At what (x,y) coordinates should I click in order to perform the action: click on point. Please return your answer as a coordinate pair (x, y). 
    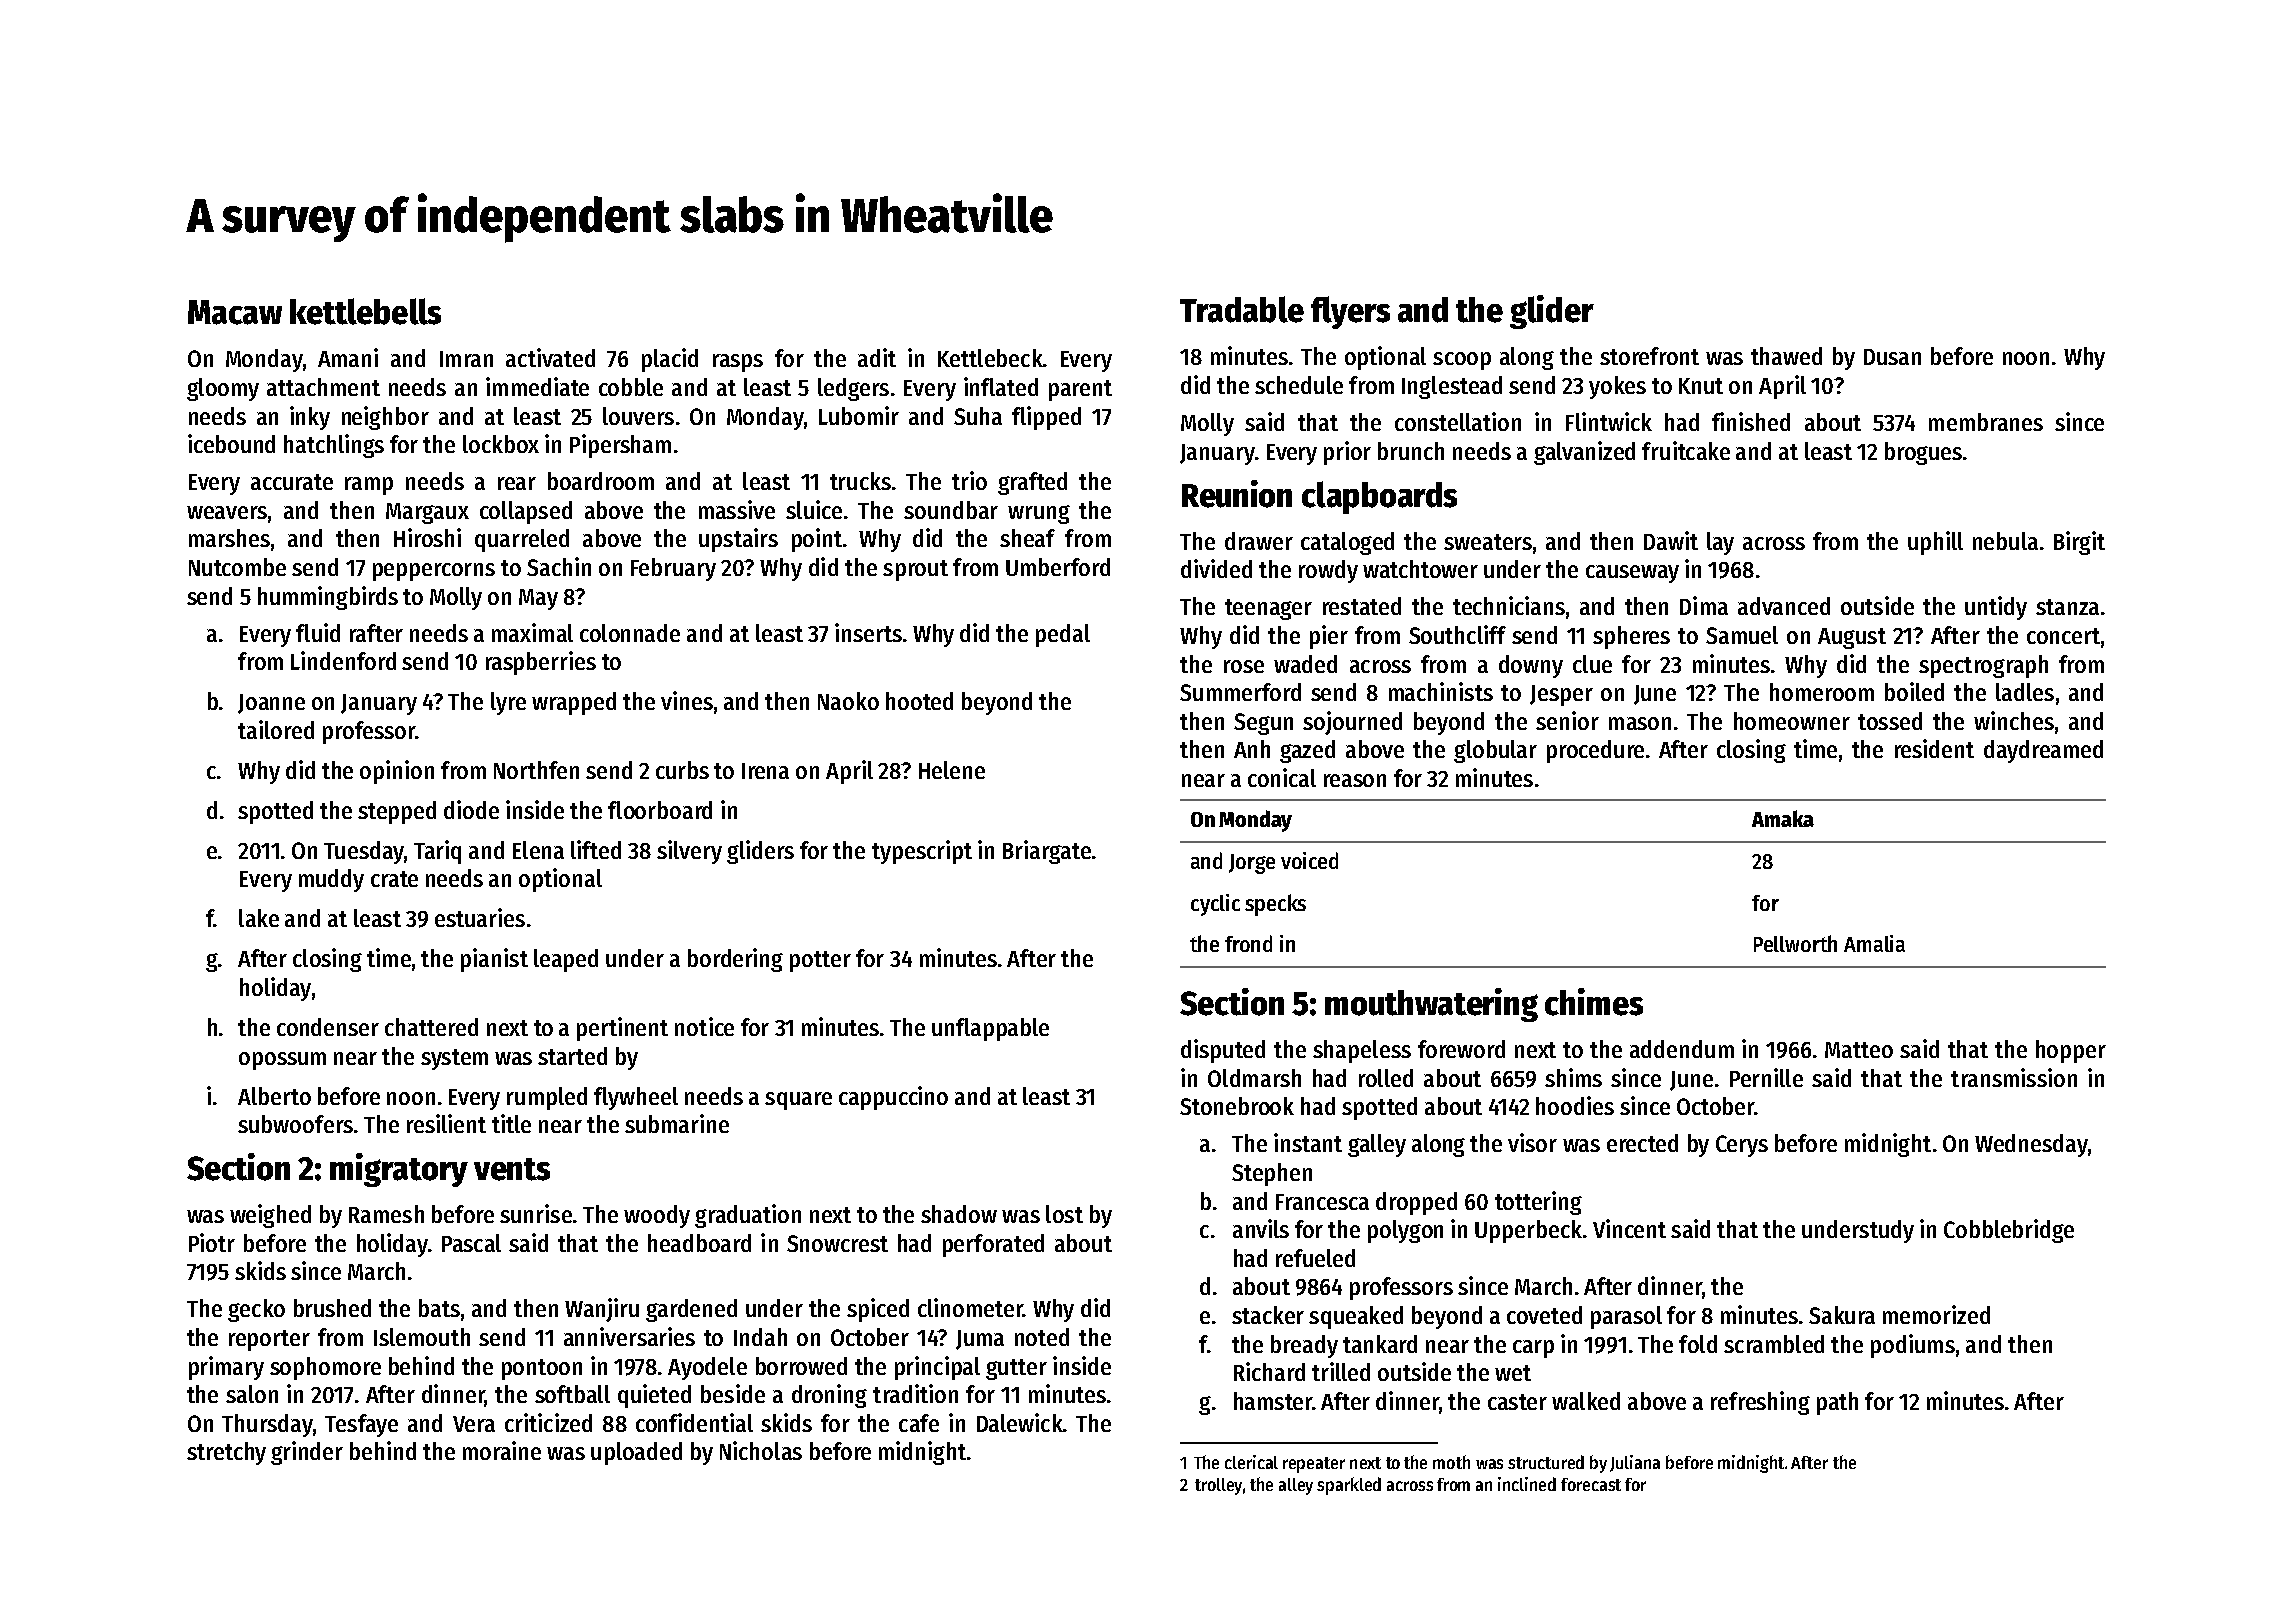
    Looking at the image, I should click on (817, 540).
